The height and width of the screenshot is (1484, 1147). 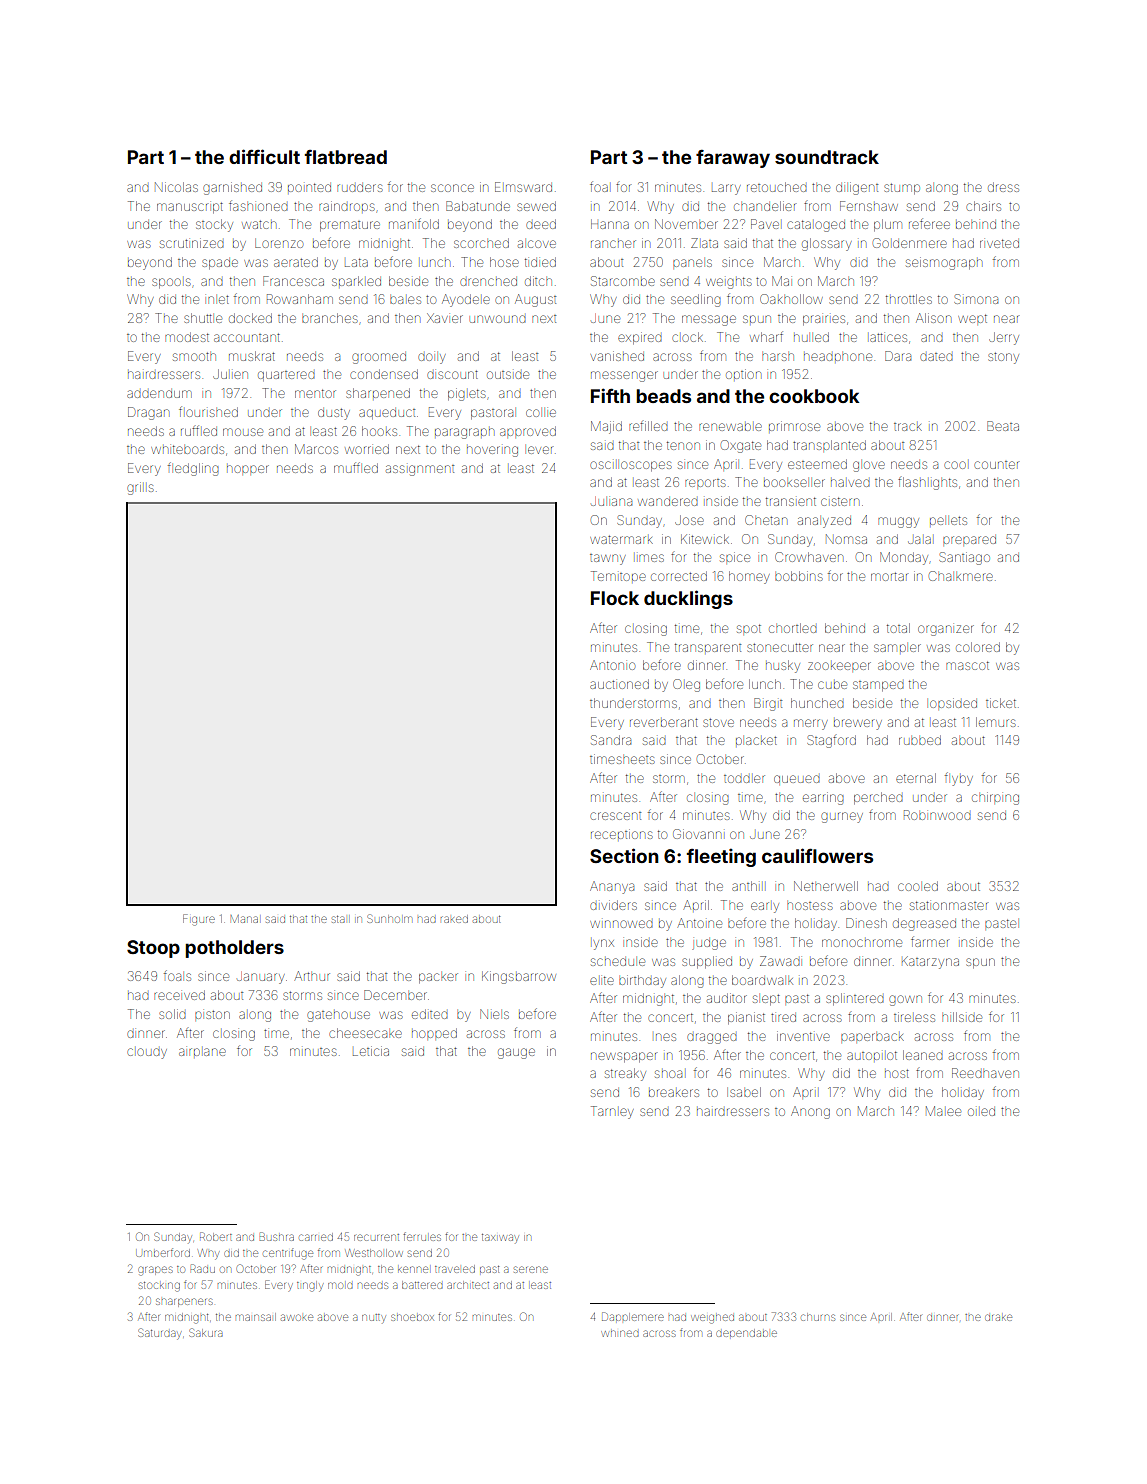 What do you see at coordinates (523, 187) in the screenshot?
I see `Elmsward` at bounding box center [523, 187].
